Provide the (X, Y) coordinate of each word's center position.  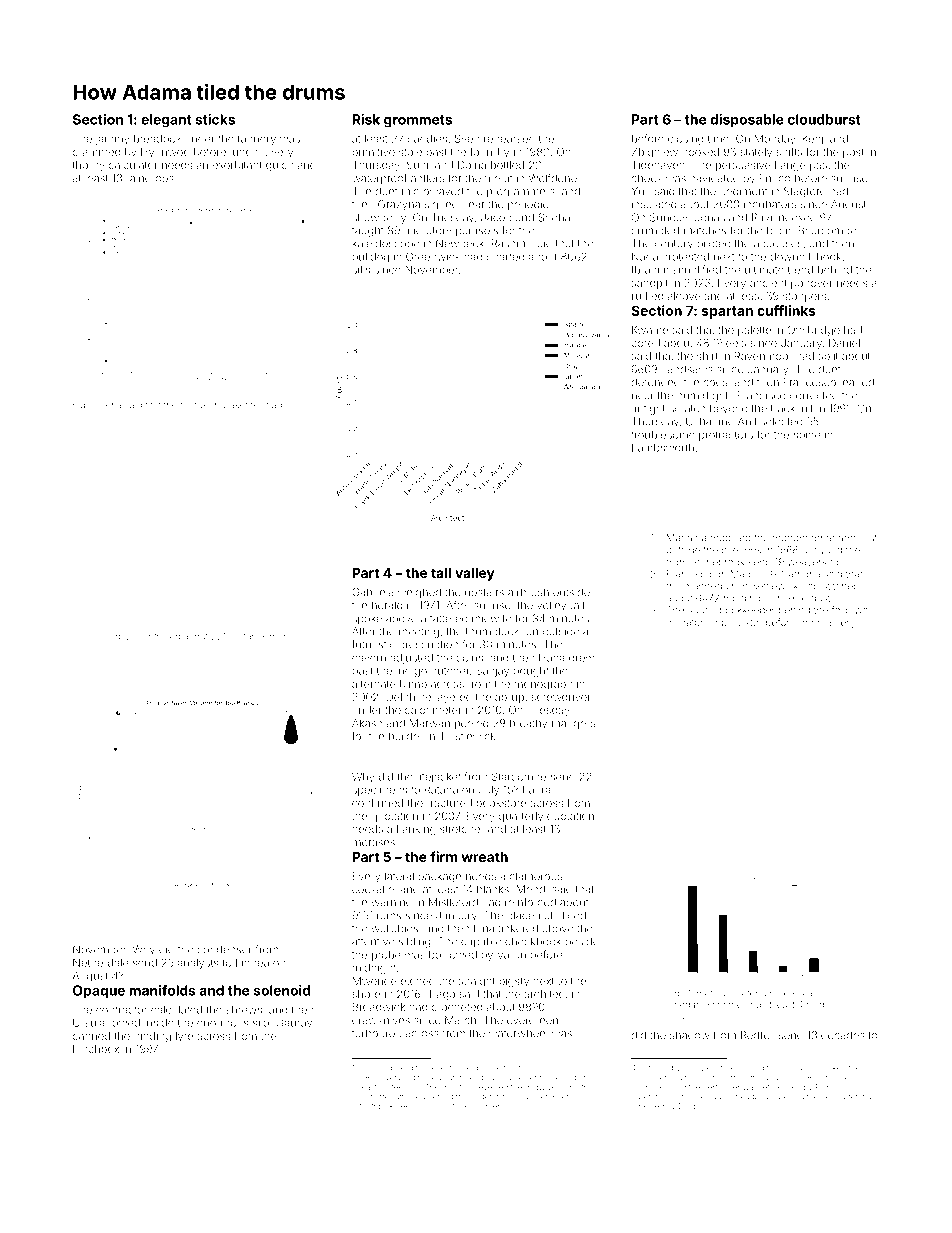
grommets (418, 121)
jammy (112, 140)
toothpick (376, 1106)
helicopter (839, 1097)
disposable (747, 121)
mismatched (451, 1106)
